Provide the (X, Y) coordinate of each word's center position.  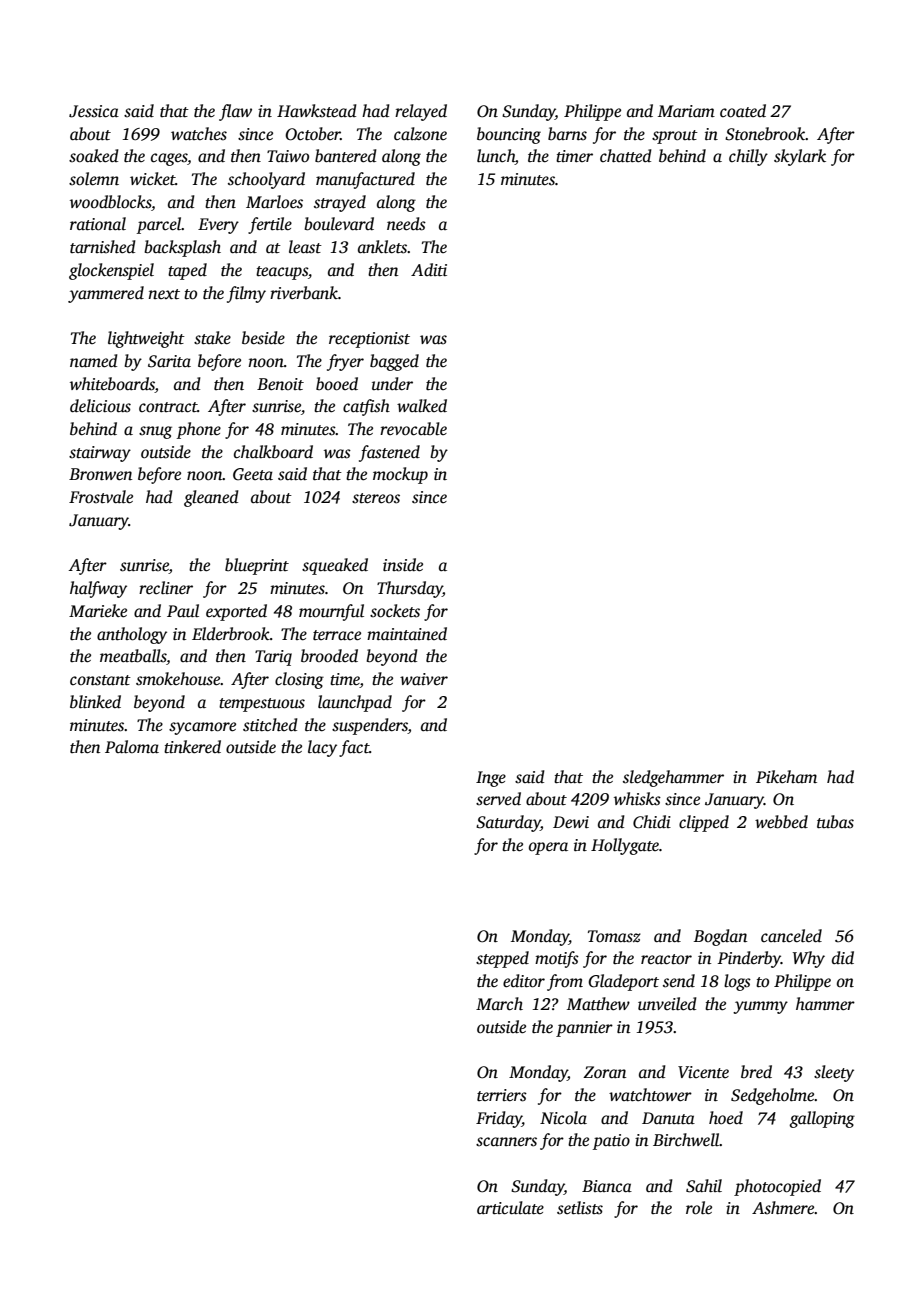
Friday (499, 1119)
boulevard (339, 224)
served (498, 799)
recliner (166, 588)
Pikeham (786, 777)
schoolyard (266, 180)
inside (403, 565)
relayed (421, 112)
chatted (626, 156)
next (164, 294)
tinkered (192, 747)
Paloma (132, 746)
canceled (791, 936)
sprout (675, 137)
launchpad (355, 703)
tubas (835, 822)
